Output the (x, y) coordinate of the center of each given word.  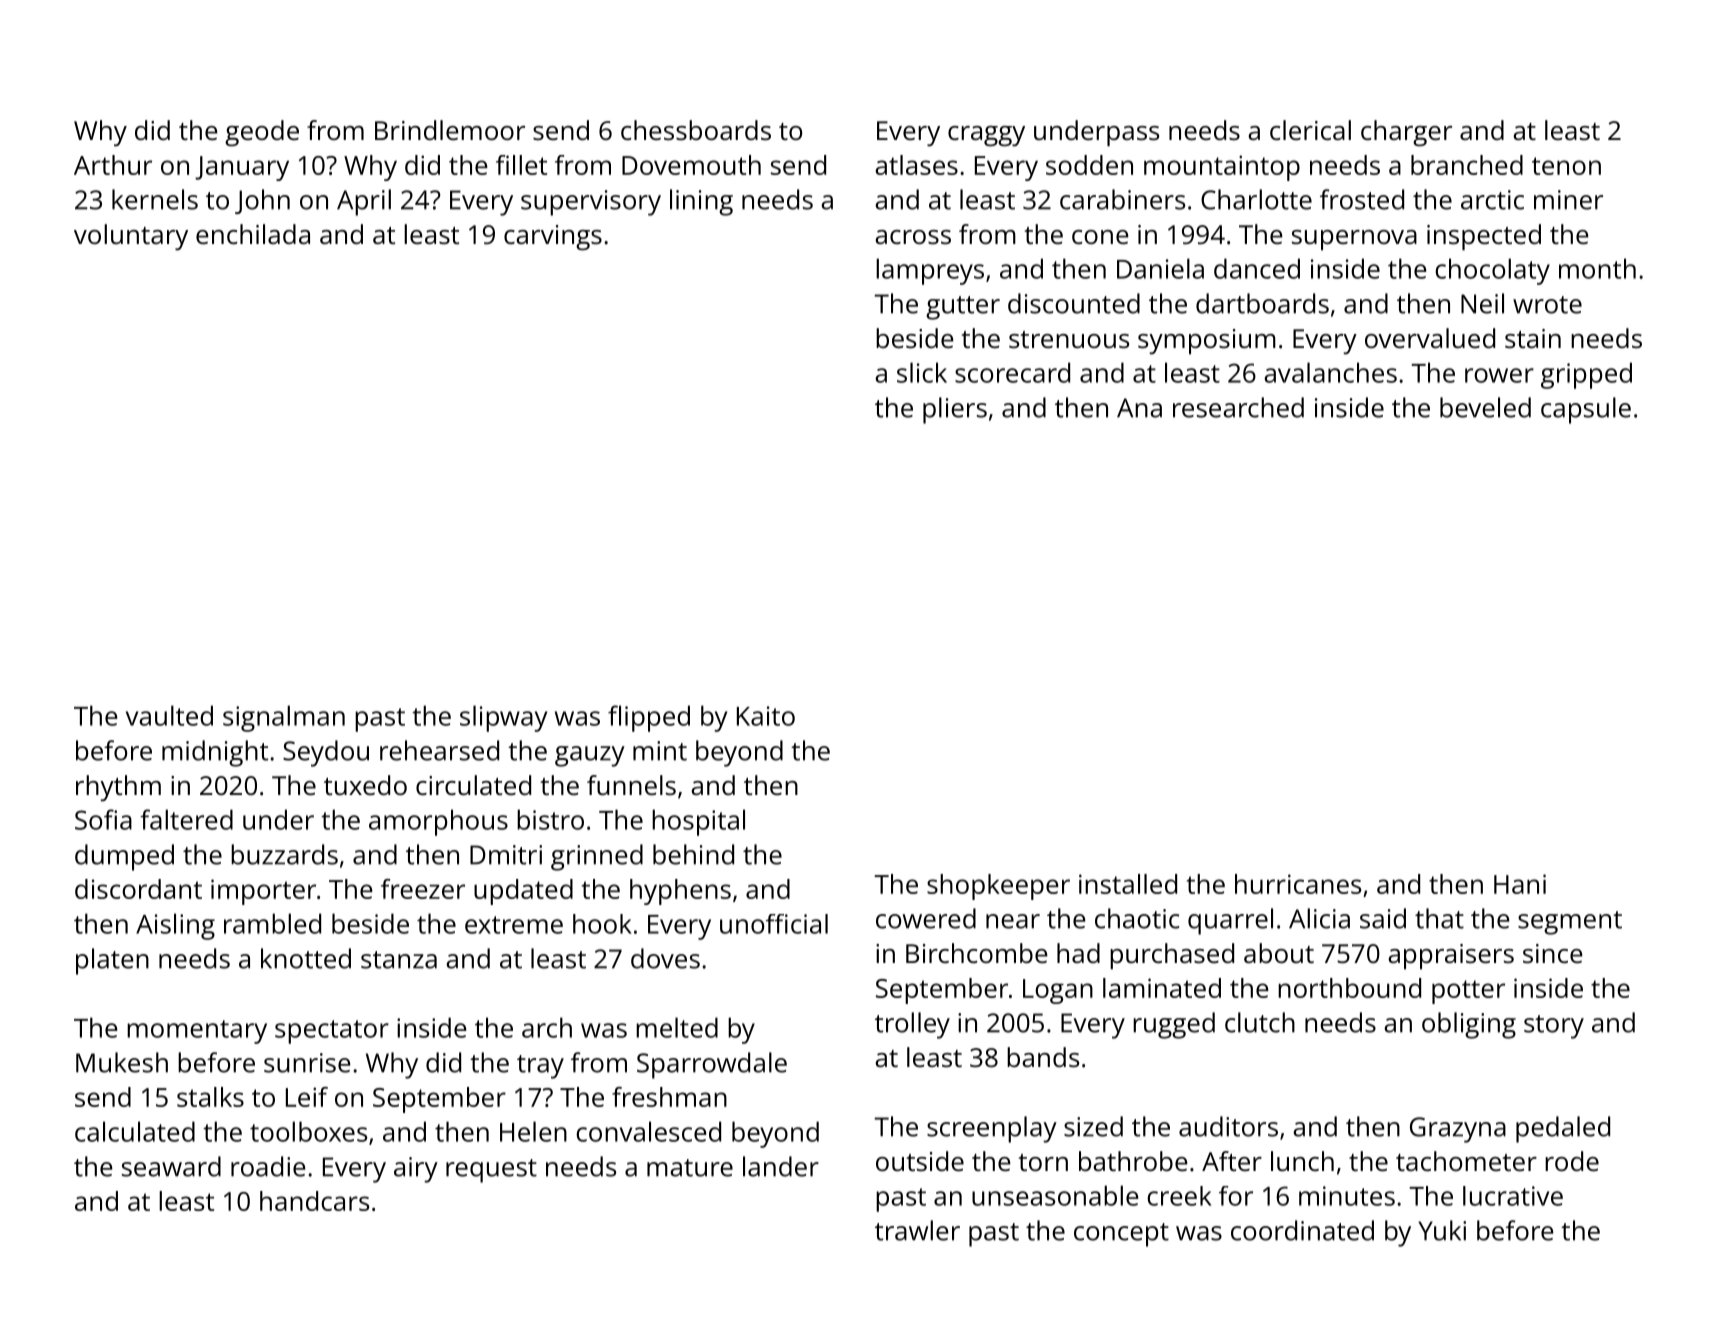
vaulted (169, 715)
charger (1406, 133)
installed (1128, 884)
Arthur (113, 165)
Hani (1520, 884)
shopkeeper (998, 887)
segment (1570, 923)
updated (523, 892)
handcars (314, 1201)
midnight (215, 753)
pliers (955, 410)
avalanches (1330, 372)
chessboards (696, 130)
